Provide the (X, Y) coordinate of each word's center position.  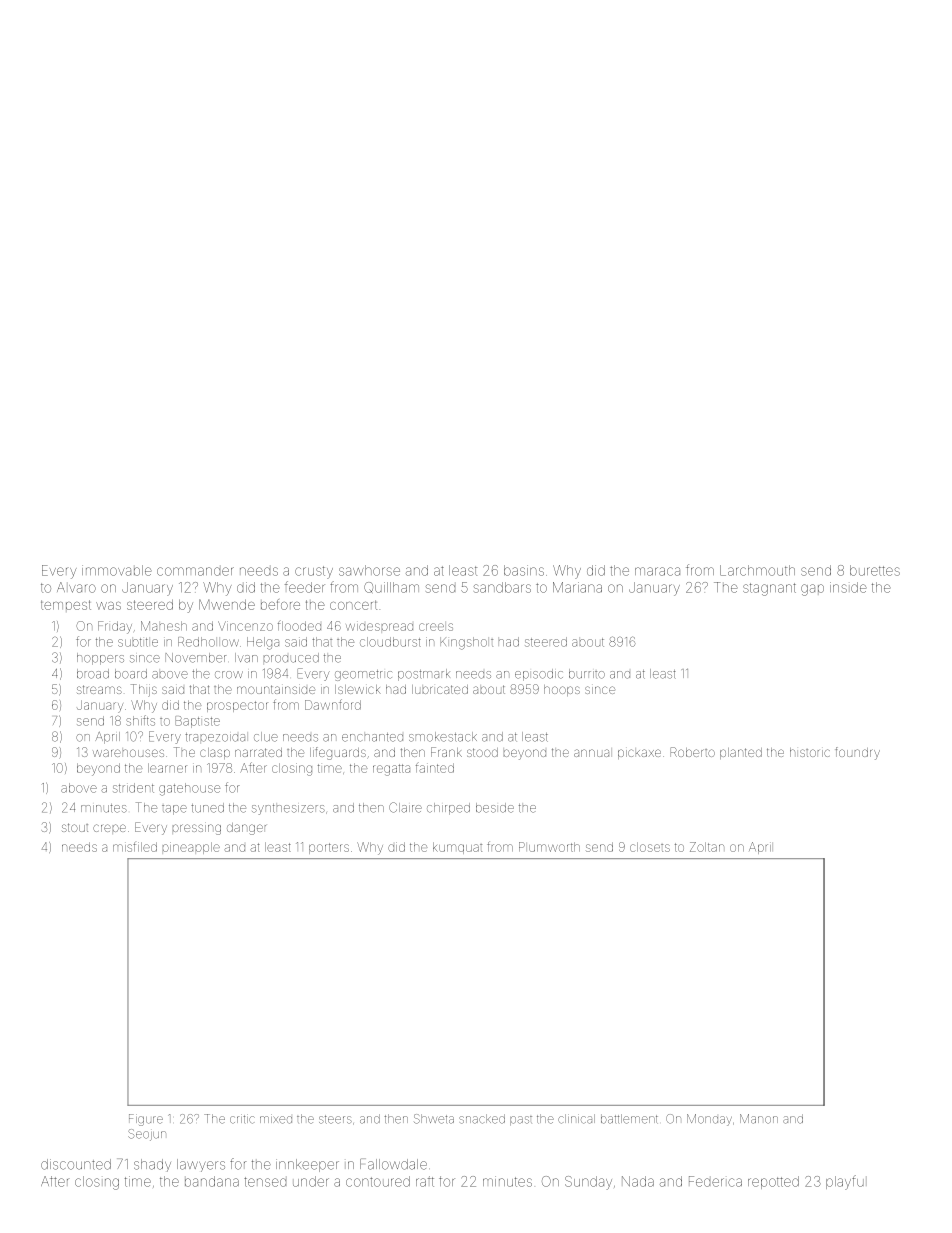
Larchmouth (757, 570)
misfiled (135, 847)
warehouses (128, 753)
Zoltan (707, 847)
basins (524, 570)
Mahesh (164, 626)
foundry (857, 753)
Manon (759, 1119)
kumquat (457, 848)
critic (242, 1119)
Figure (146, 1120)
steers (335, 1119)
